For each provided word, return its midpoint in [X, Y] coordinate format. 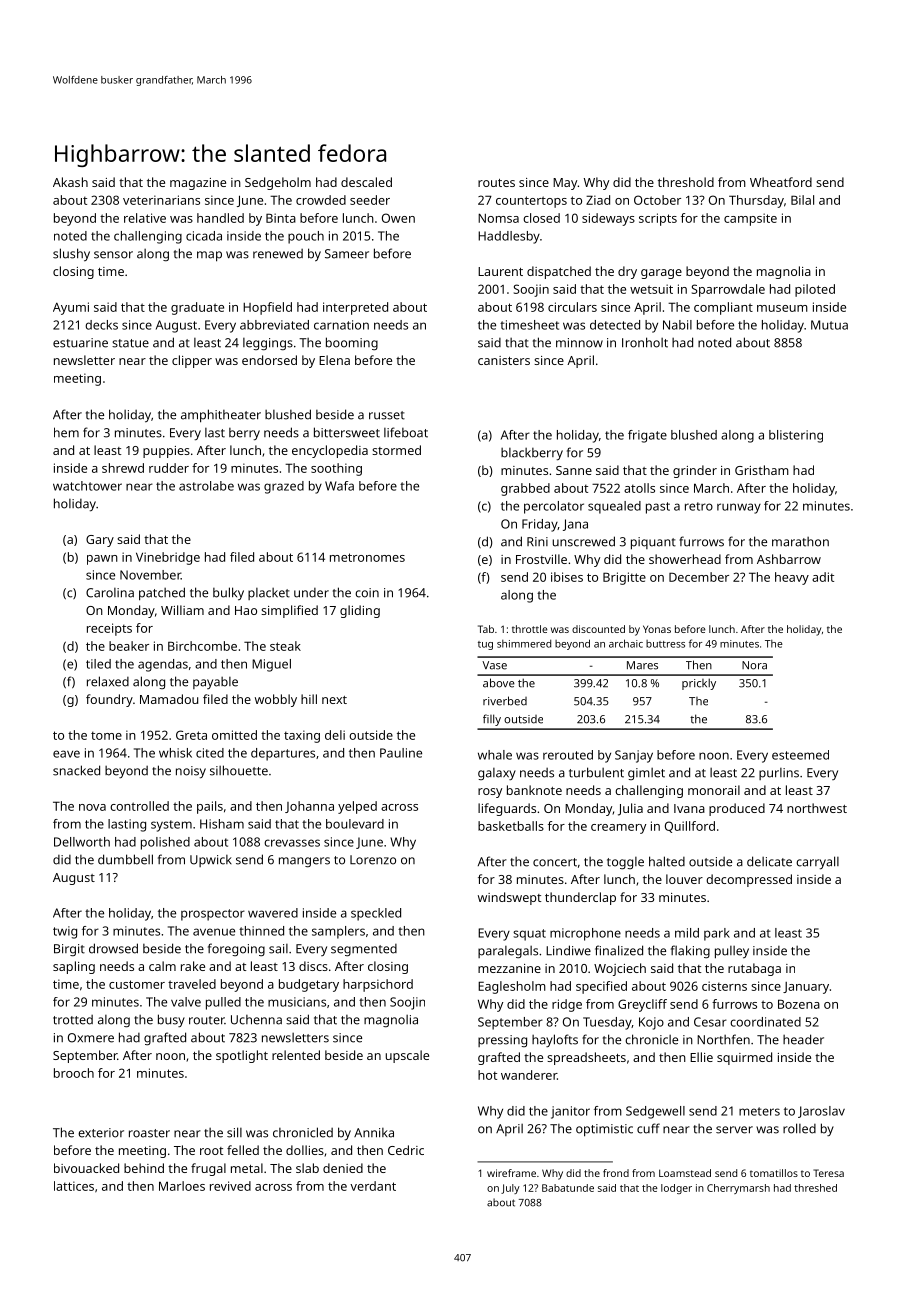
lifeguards [507, 809]
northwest [817, 808]
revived [230, 1186]
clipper [192, 361]
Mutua [829, 325]
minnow [579, 343]
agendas [163, 665]
